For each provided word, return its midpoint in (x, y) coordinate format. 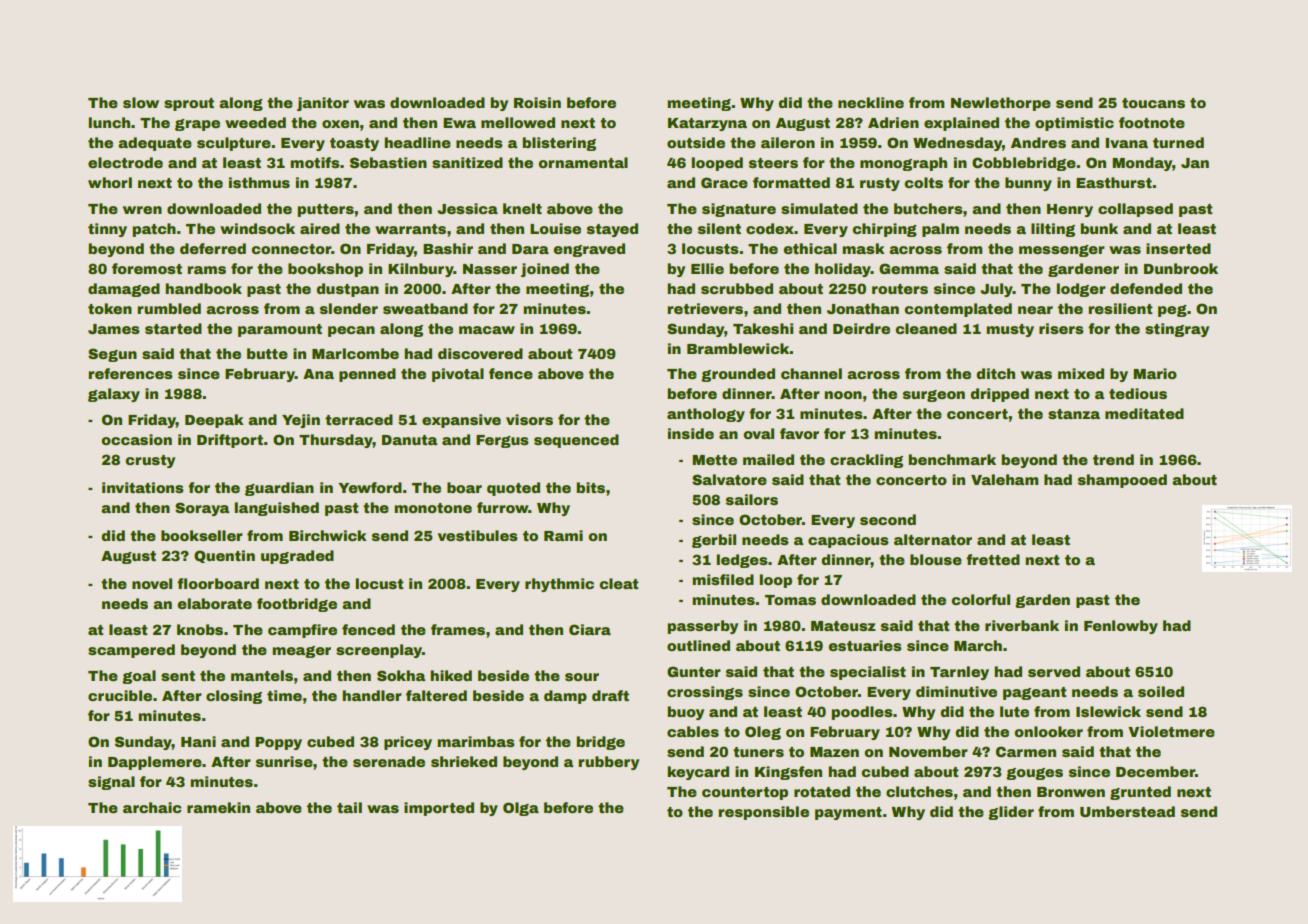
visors (529, 419)
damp (565, 697)
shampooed (1122, 481)
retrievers (705, 308)
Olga (521, 809)
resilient (1120, 308)
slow (141, 102)
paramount (280, 330)
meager (301, 652)
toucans (1153, 103)
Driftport (230, 441)
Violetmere (1171, 731)
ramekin (218, 807)
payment (848, 813)
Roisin (537, 102)
